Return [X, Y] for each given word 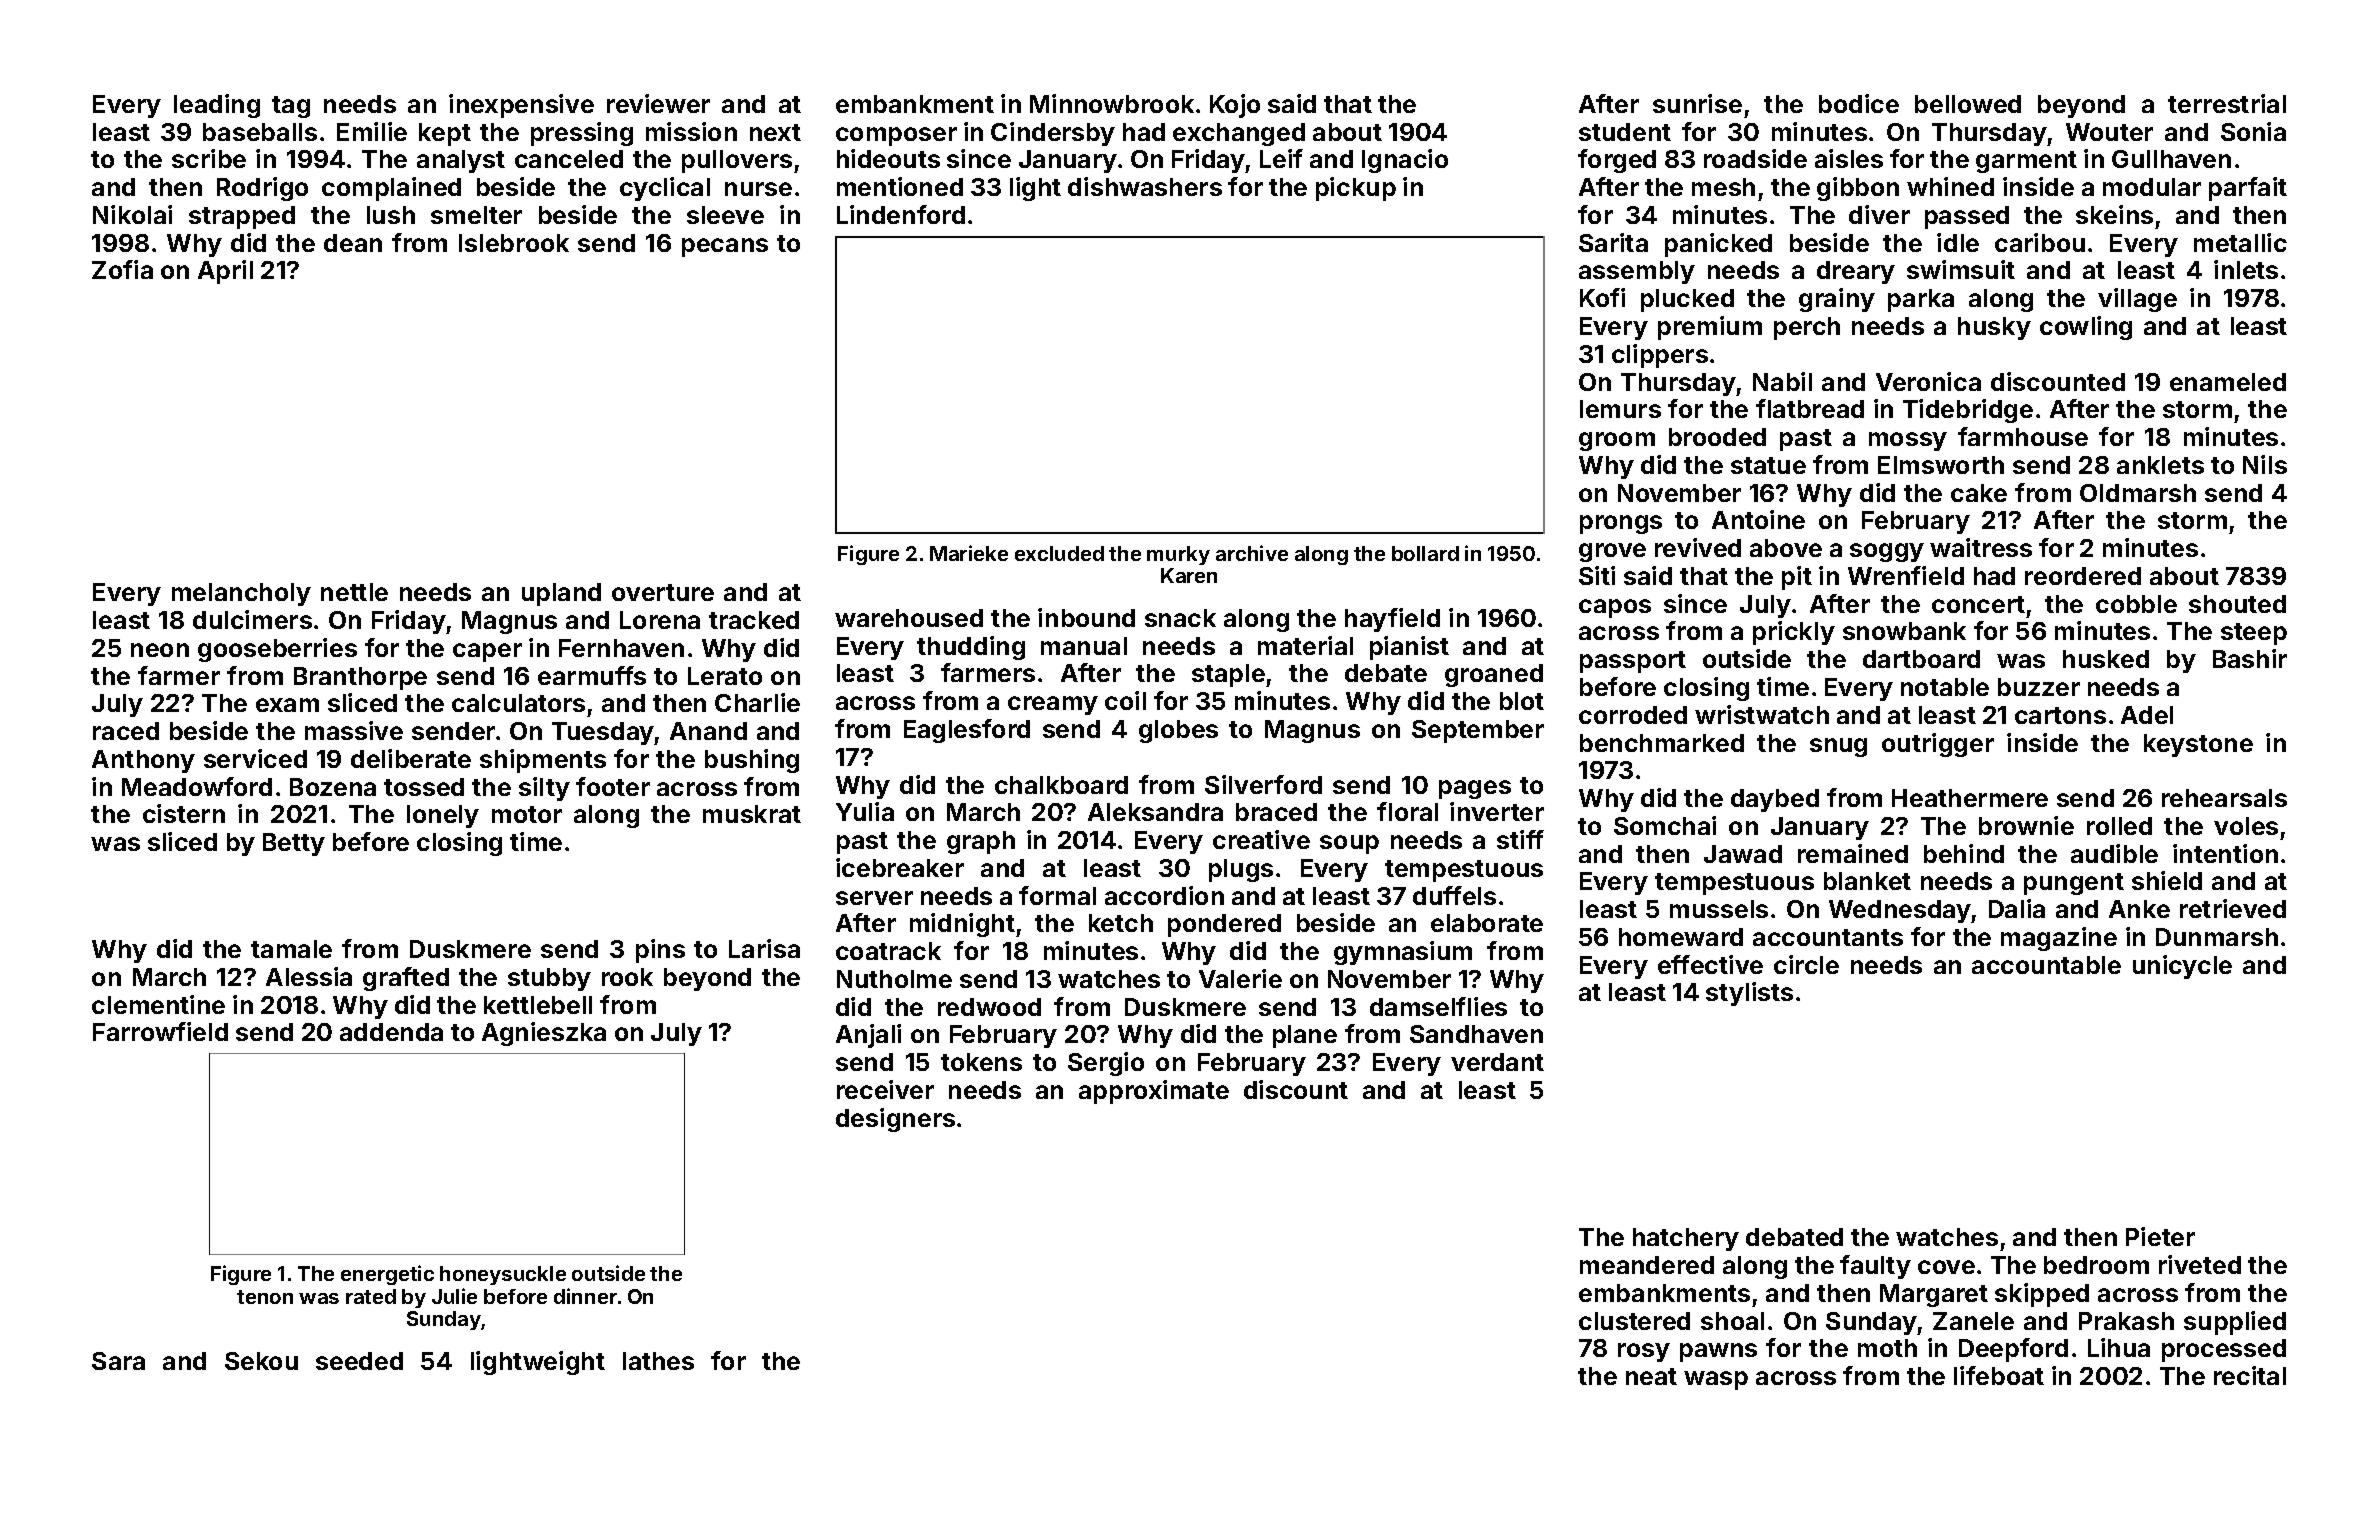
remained [1853, 853]
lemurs [1620, 409]
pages [1475, 789]
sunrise [1697, 103]
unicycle [2182, 967]
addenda [391, 1032]
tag [291, 107]
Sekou [261, 1361]
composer [896, 136]
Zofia [122, 269]
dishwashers [1145, 186]
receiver [885, 1089]
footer [613, 786]
